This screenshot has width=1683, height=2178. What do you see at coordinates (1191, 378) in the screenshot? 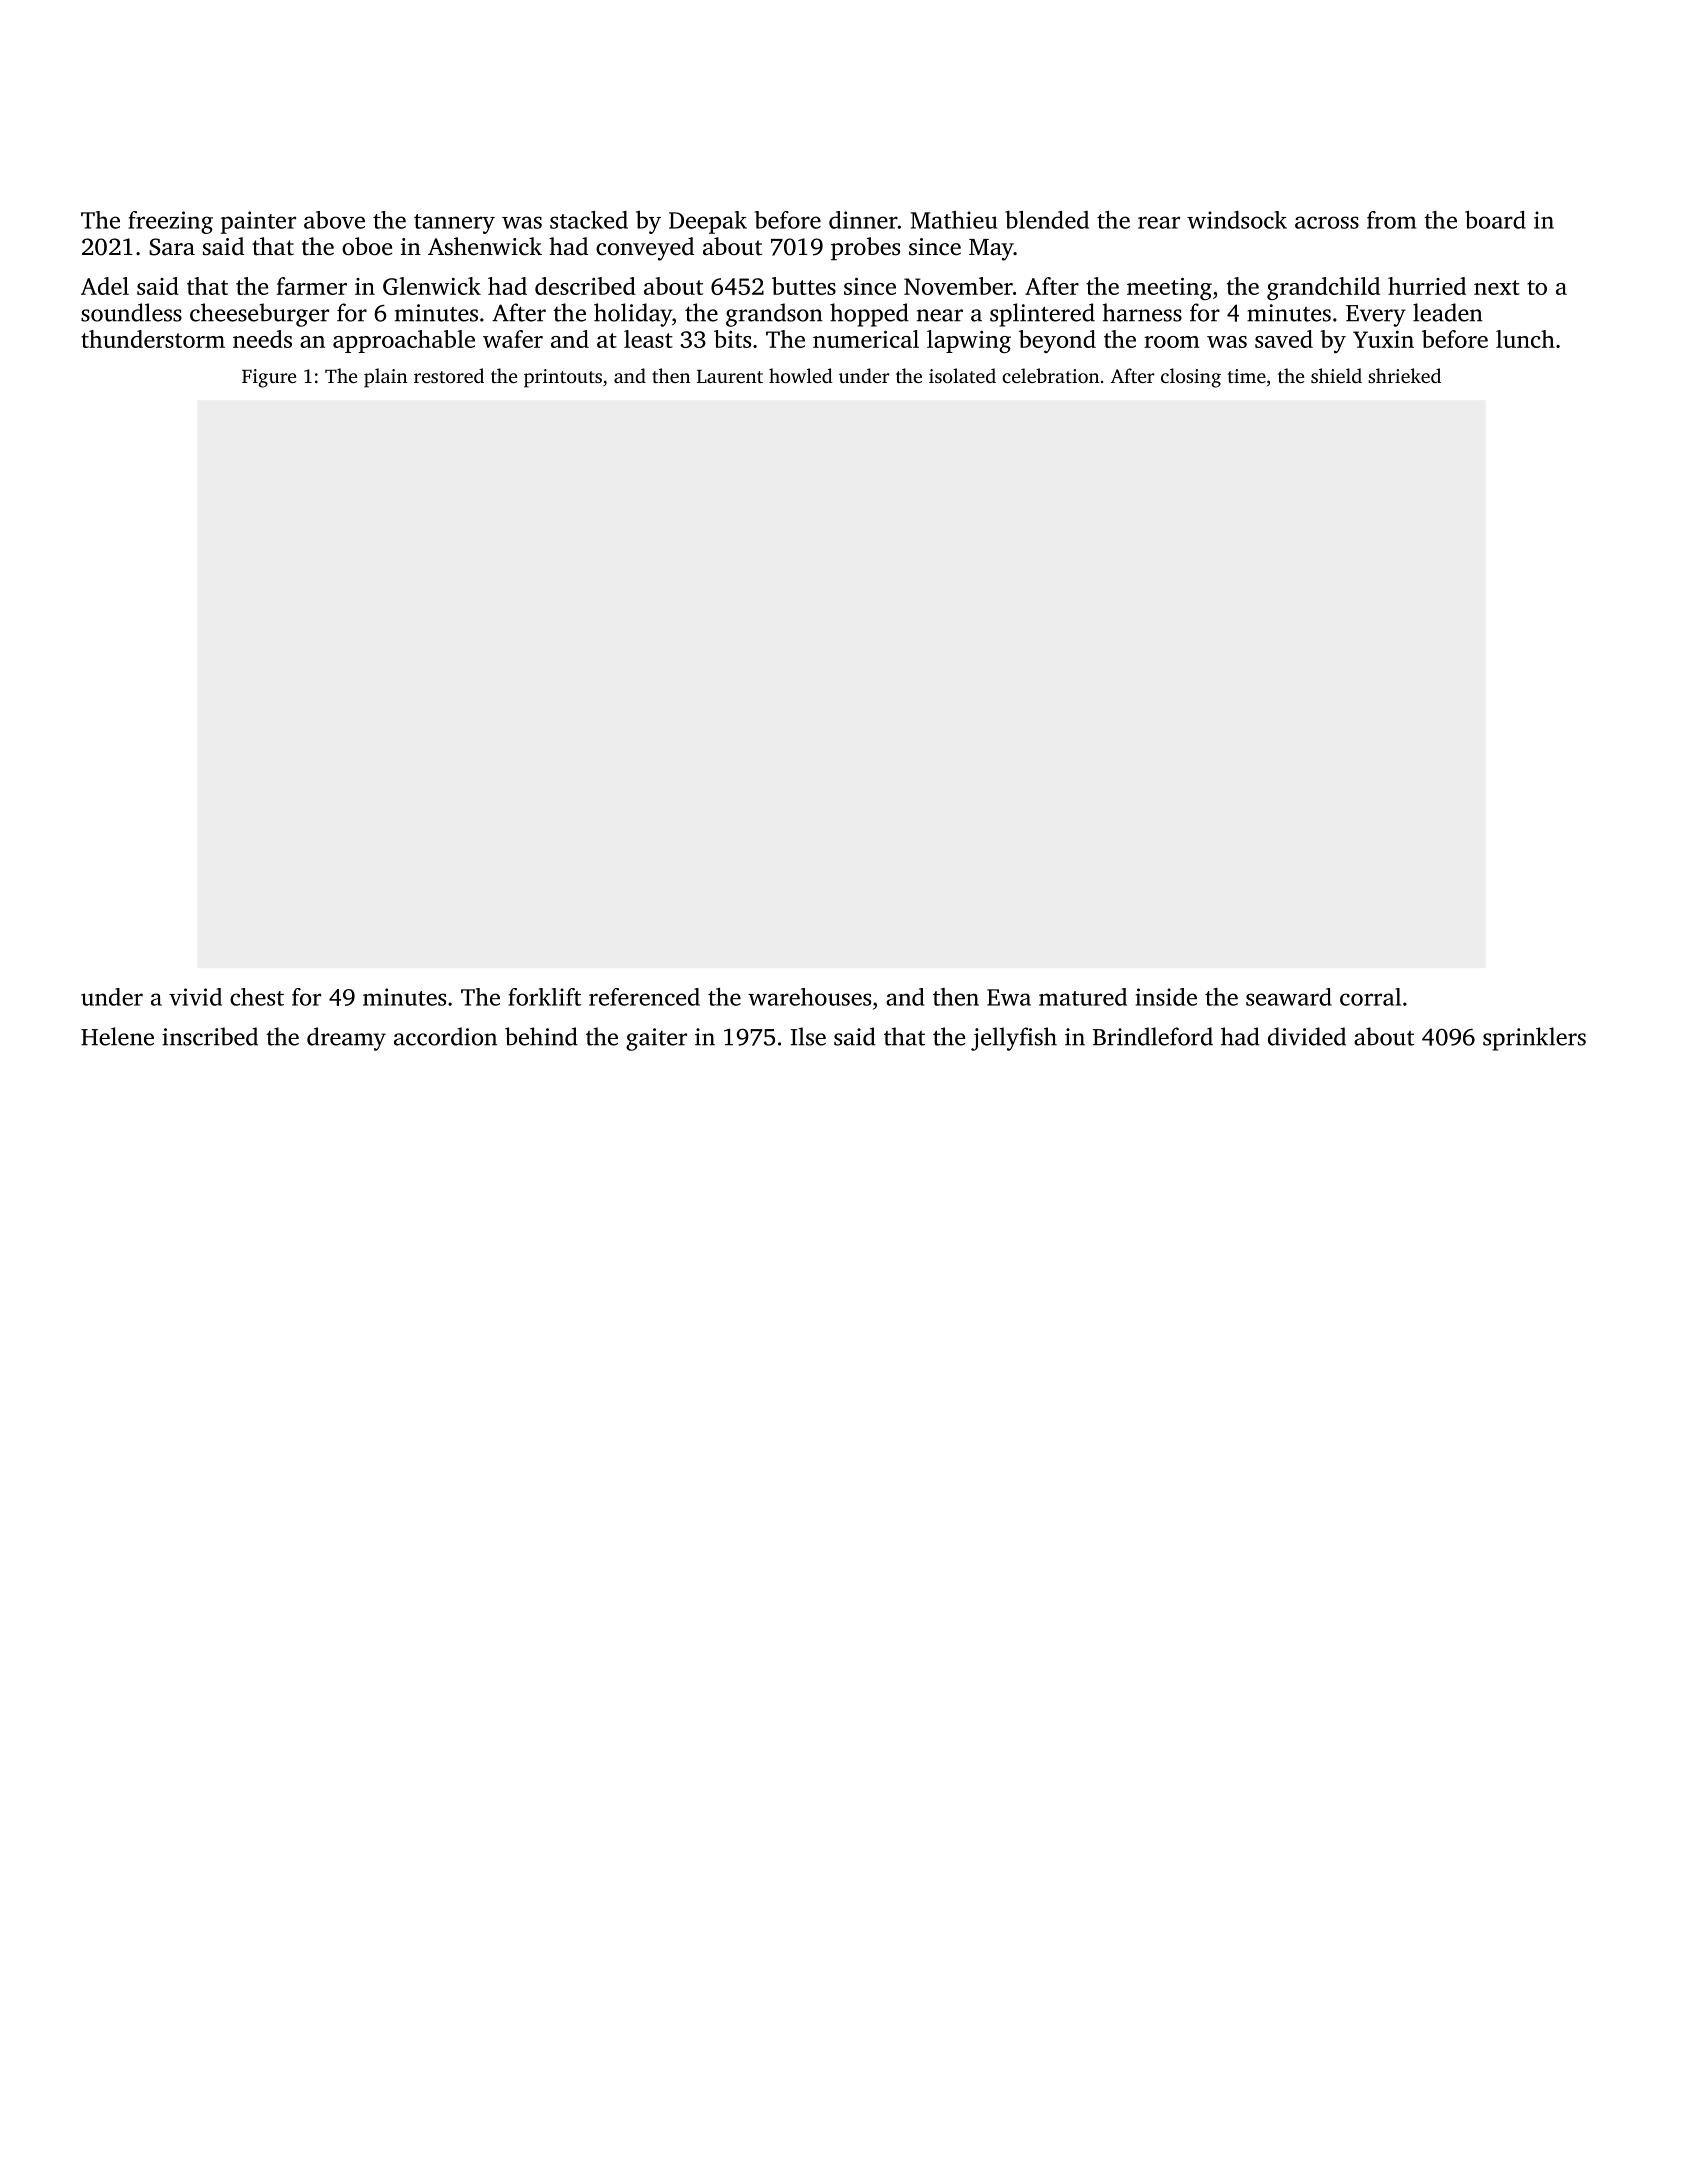
I see `closing` at bounding box center [1191, 378].
